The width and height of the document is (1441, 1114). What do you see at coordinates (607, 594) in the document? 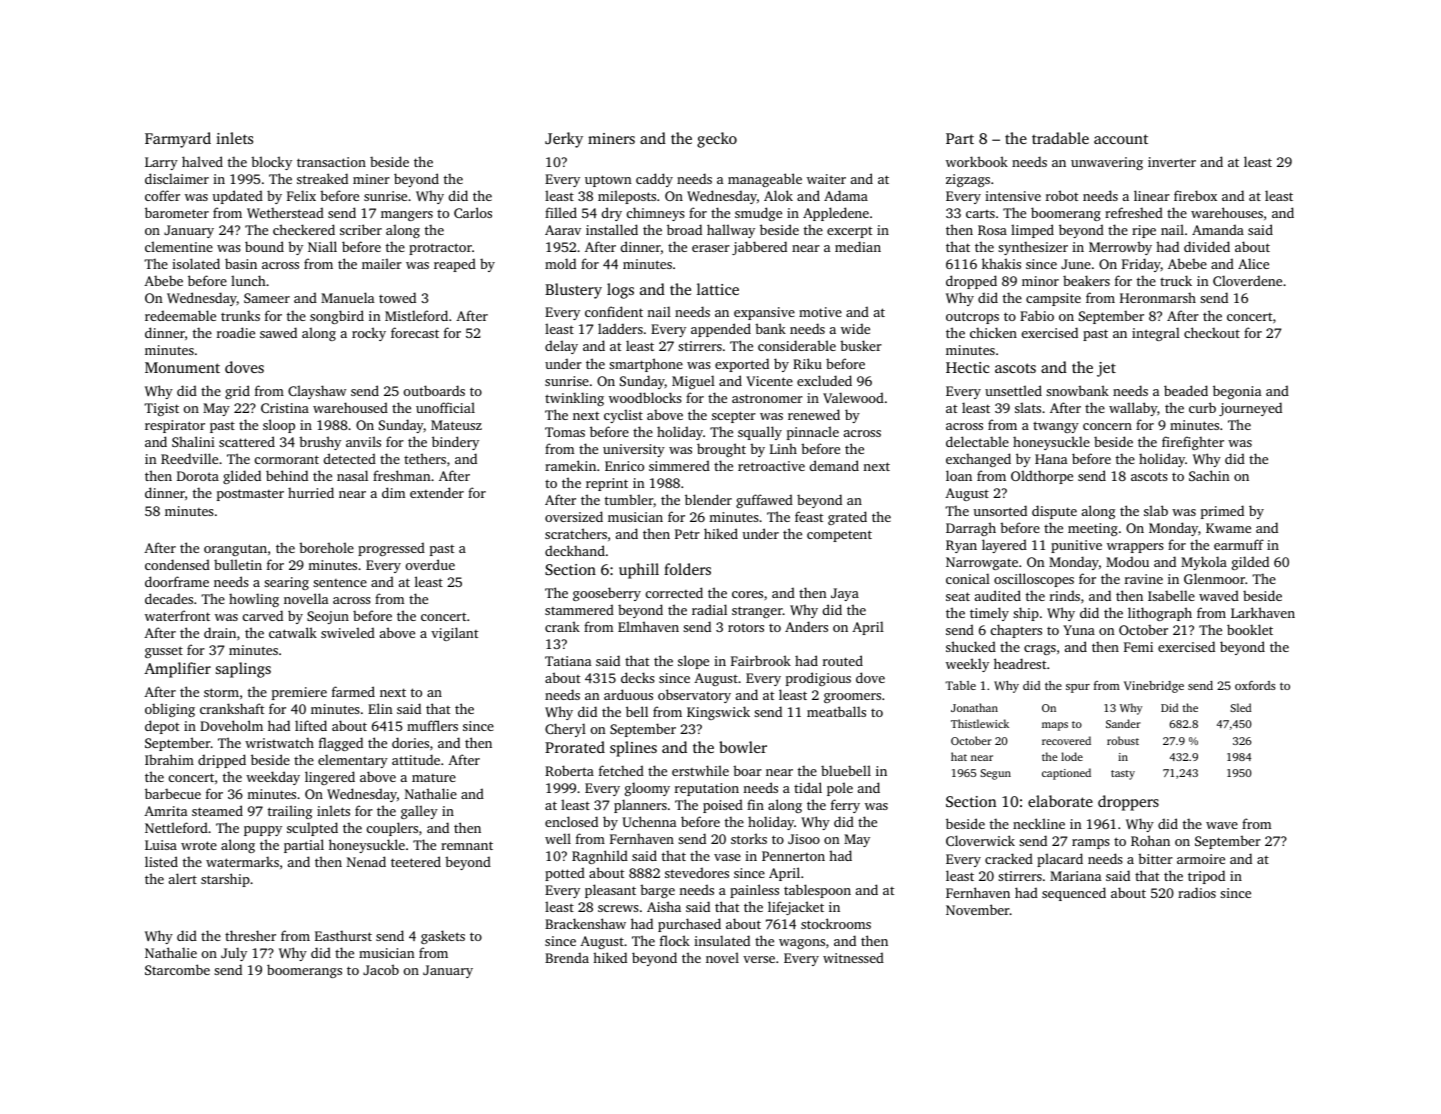
I see `gooseberry` at bounding box center [607, 594].
